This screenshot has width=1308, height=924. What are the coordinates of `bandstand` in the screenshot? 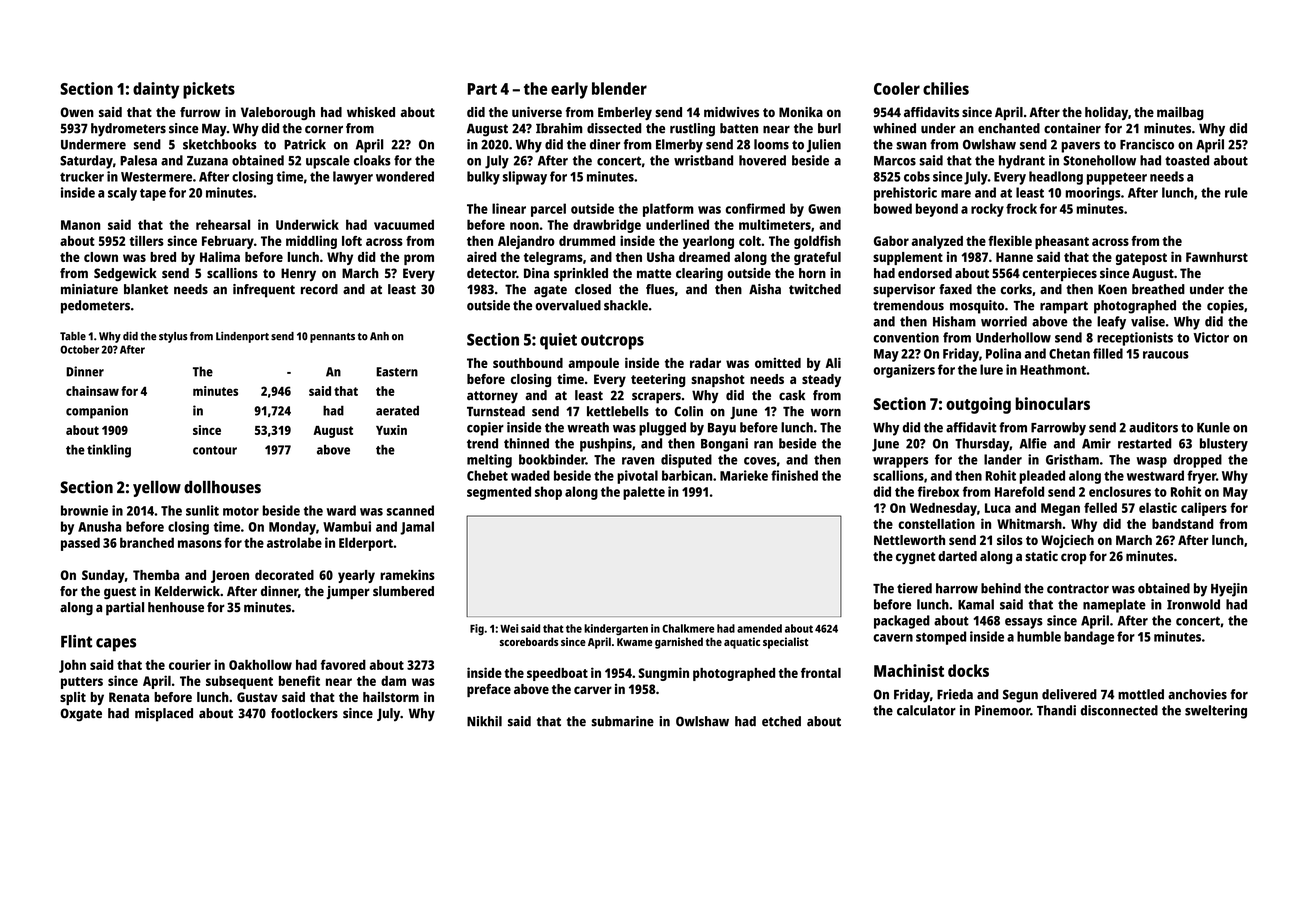 It's located at (1183, 524).
